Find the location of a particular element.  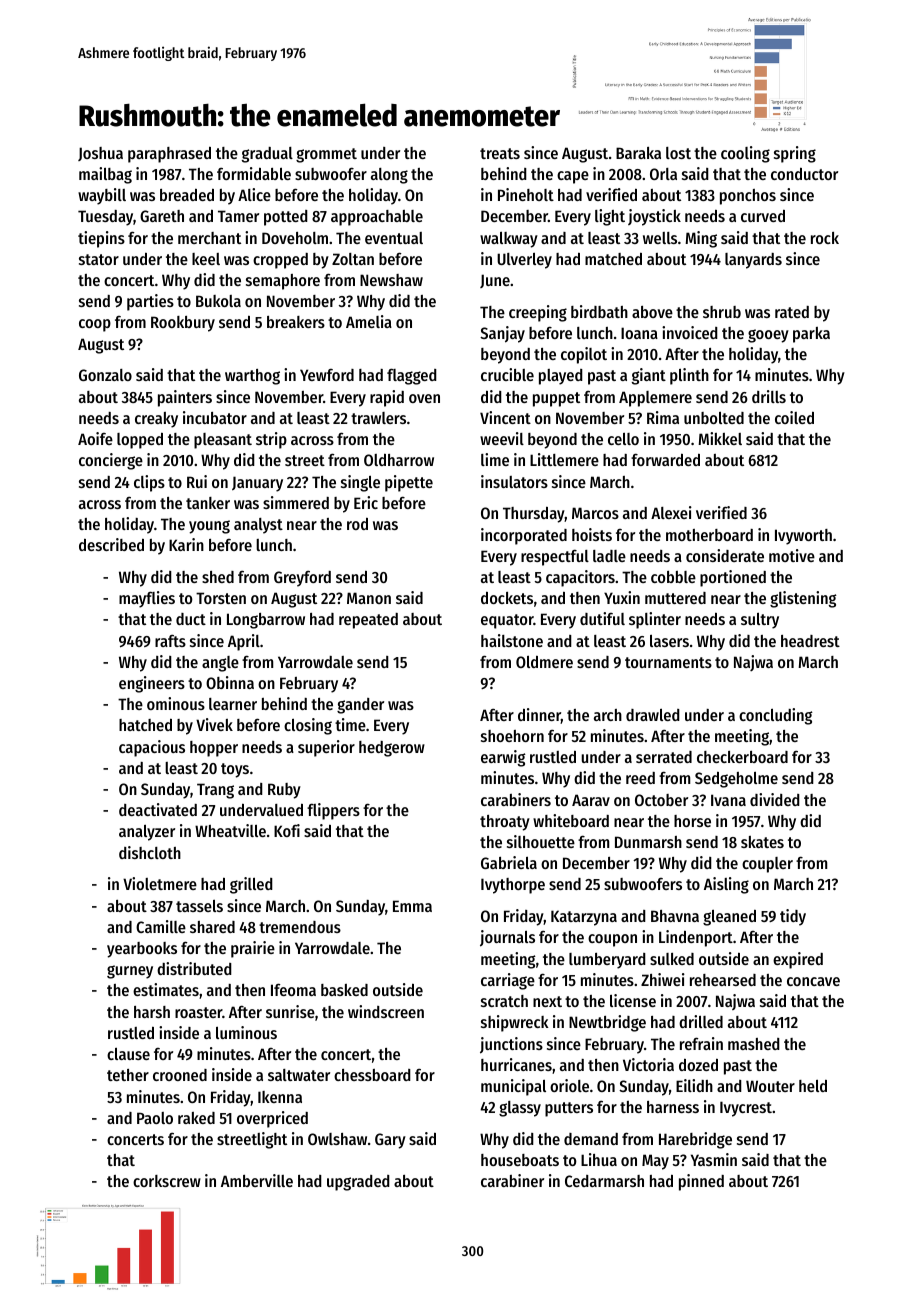

Joshua is located at coordinates (100, 154).
